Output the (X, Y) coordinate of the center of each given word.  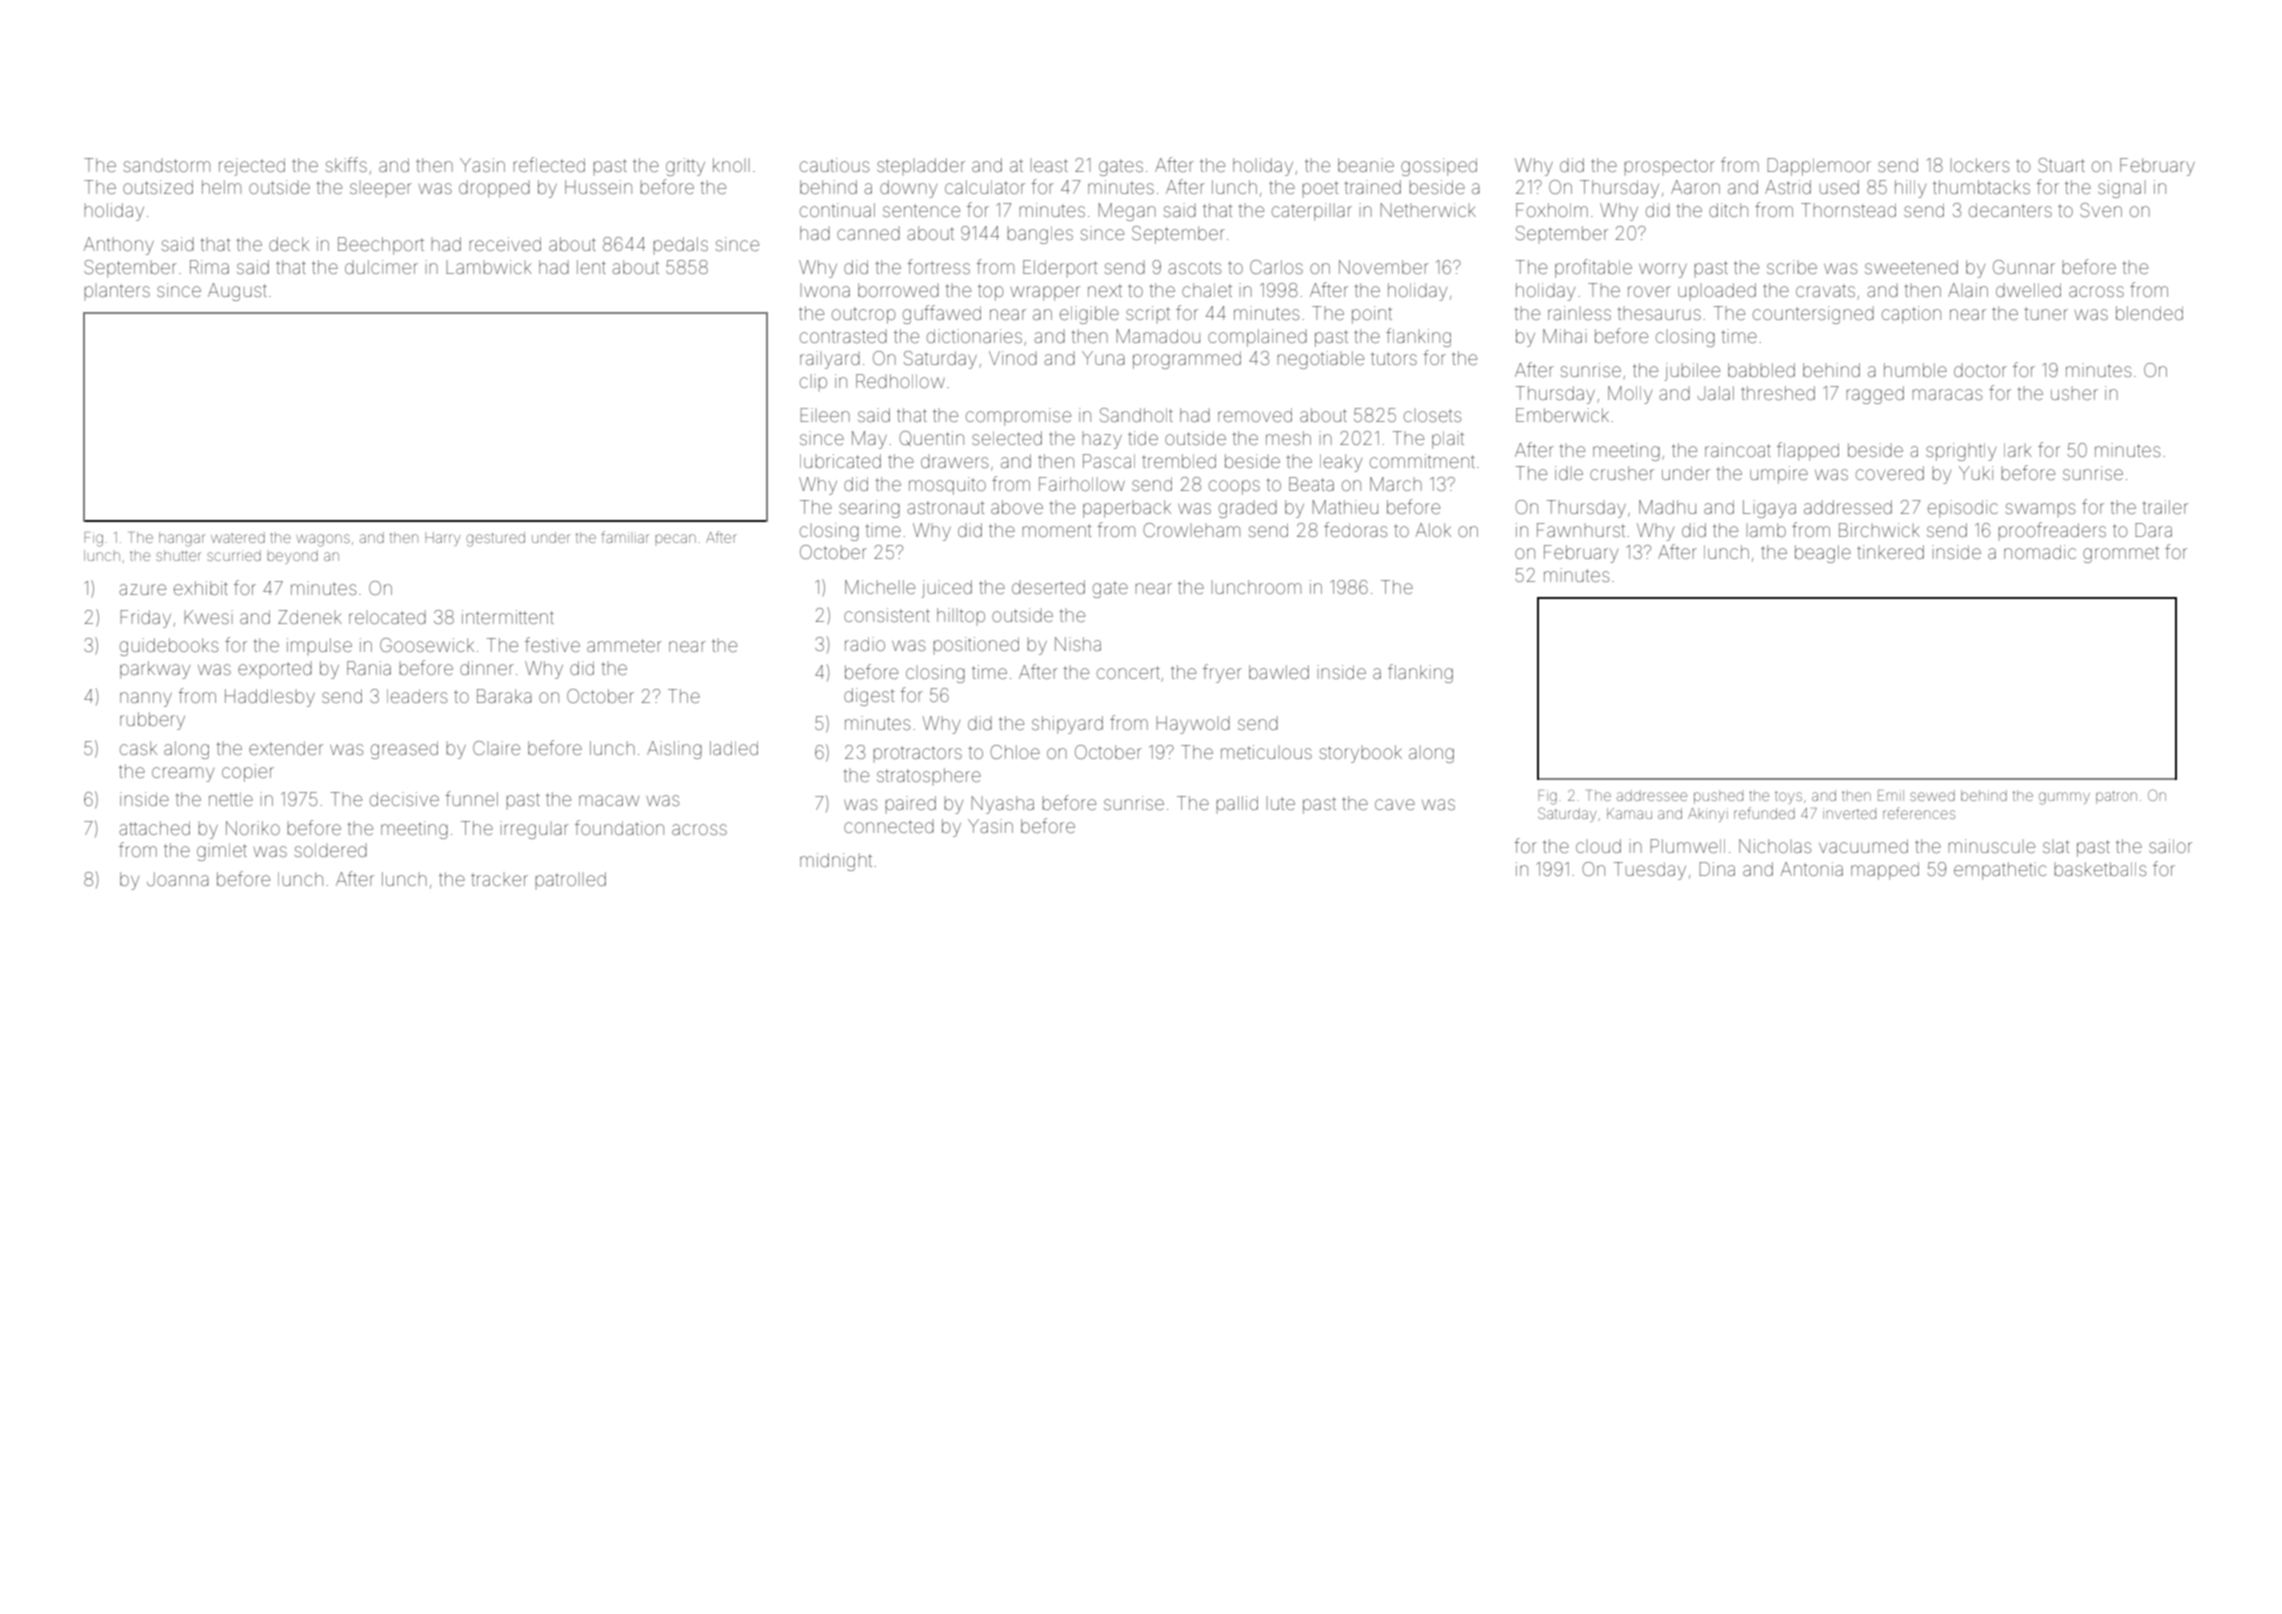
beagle (1823, 554)
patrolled (571, 880)
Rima (209, 267)
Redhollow (900, 381)
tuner (2046, 313)
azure (142, 589)
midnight (836, 862)
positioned (976, 645)
